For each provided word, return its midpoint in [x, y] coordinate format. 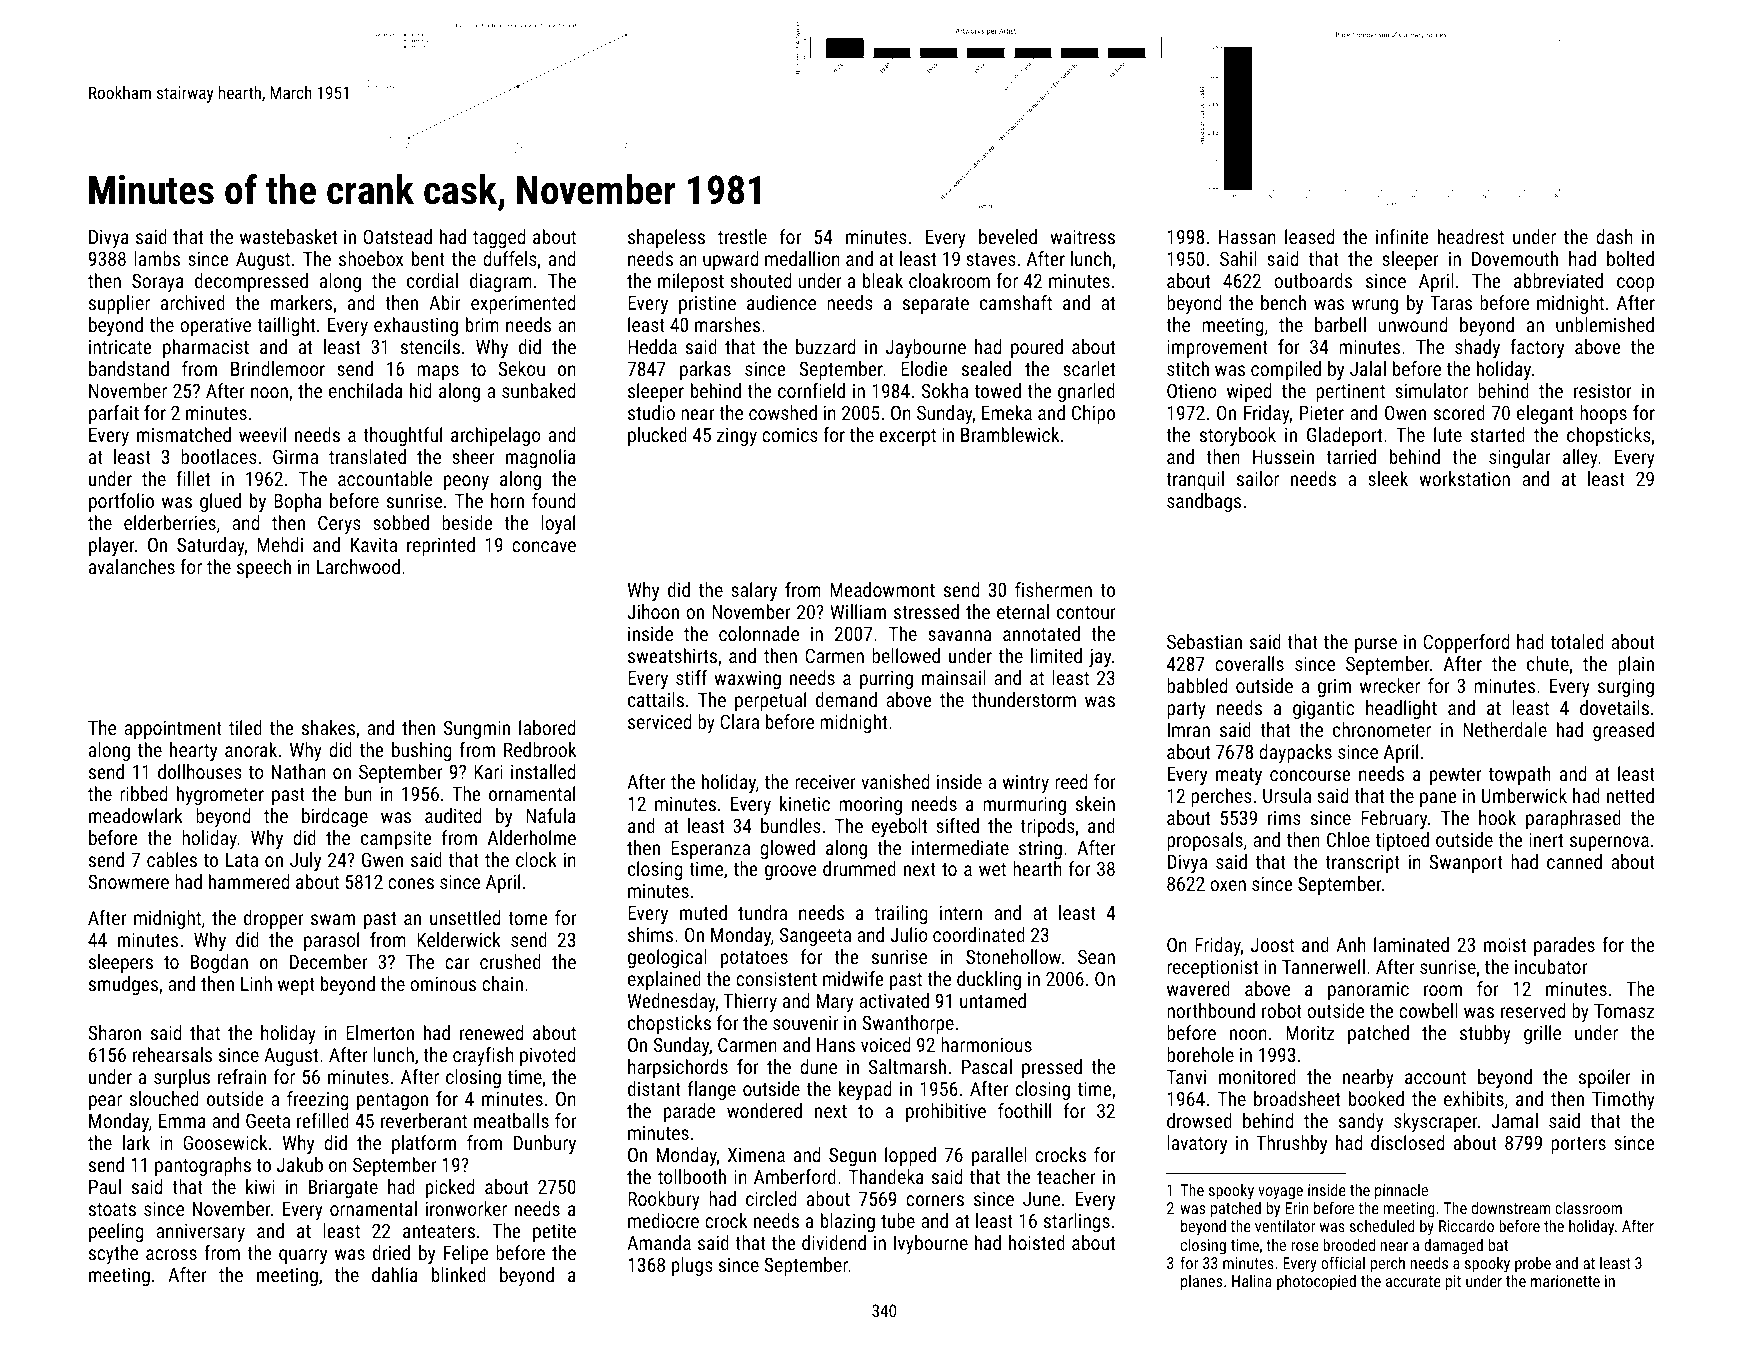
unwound [1412, 324]
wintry [1025, 784]
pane [1438, 799]
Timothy [1623, 1100]
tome [528, 918]
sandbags [1204, 502]
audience [781, 302]
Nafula [551, 815]
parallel [999, 1156]
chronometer [1382, 729]
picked [450, 1188]
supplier [119, 304]
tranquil [1195, 480]
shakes [328, 727]
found [553, 500]
